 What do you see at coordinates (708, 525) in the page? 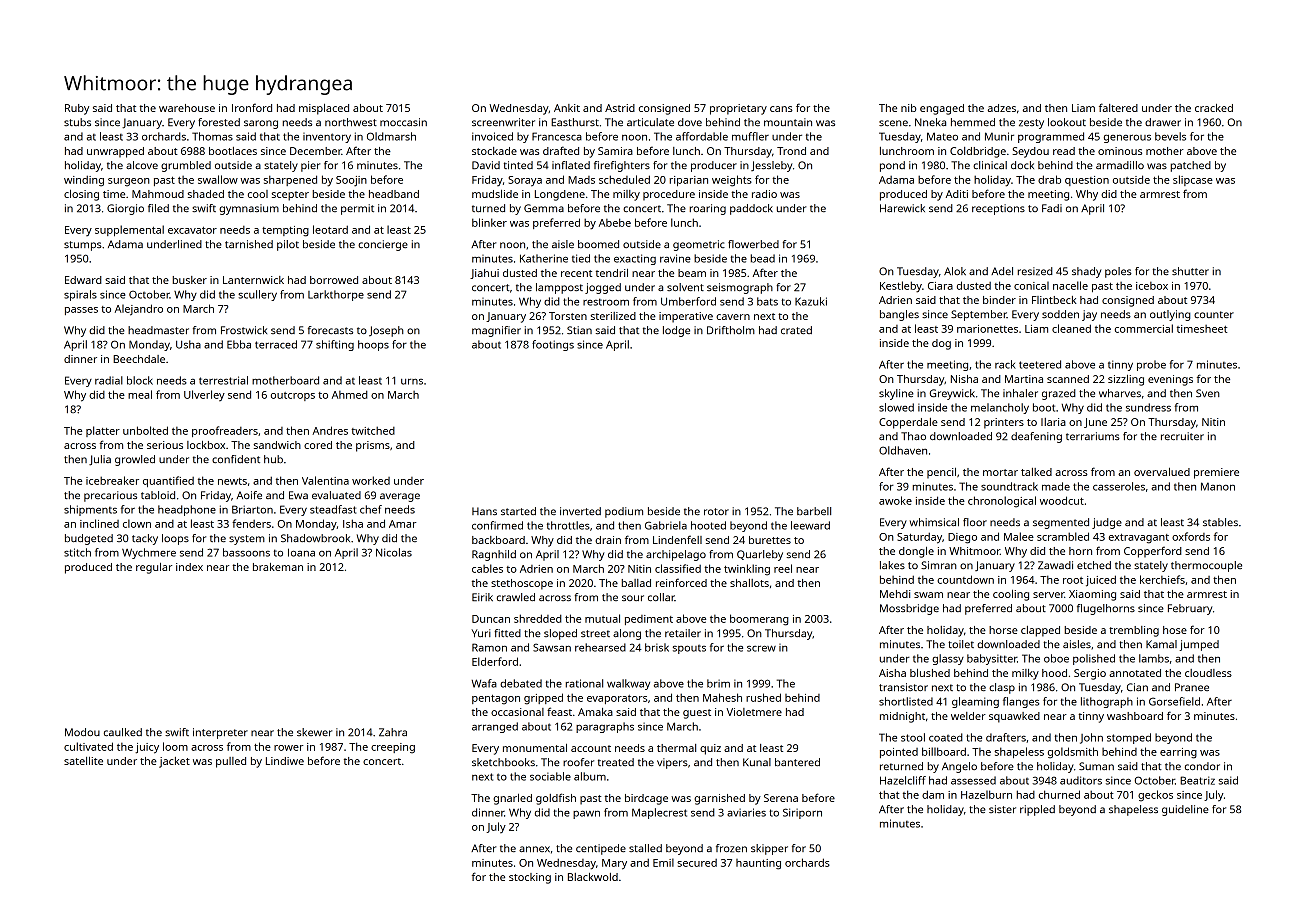
I see `hooted` at bounding box center [708, 525].
